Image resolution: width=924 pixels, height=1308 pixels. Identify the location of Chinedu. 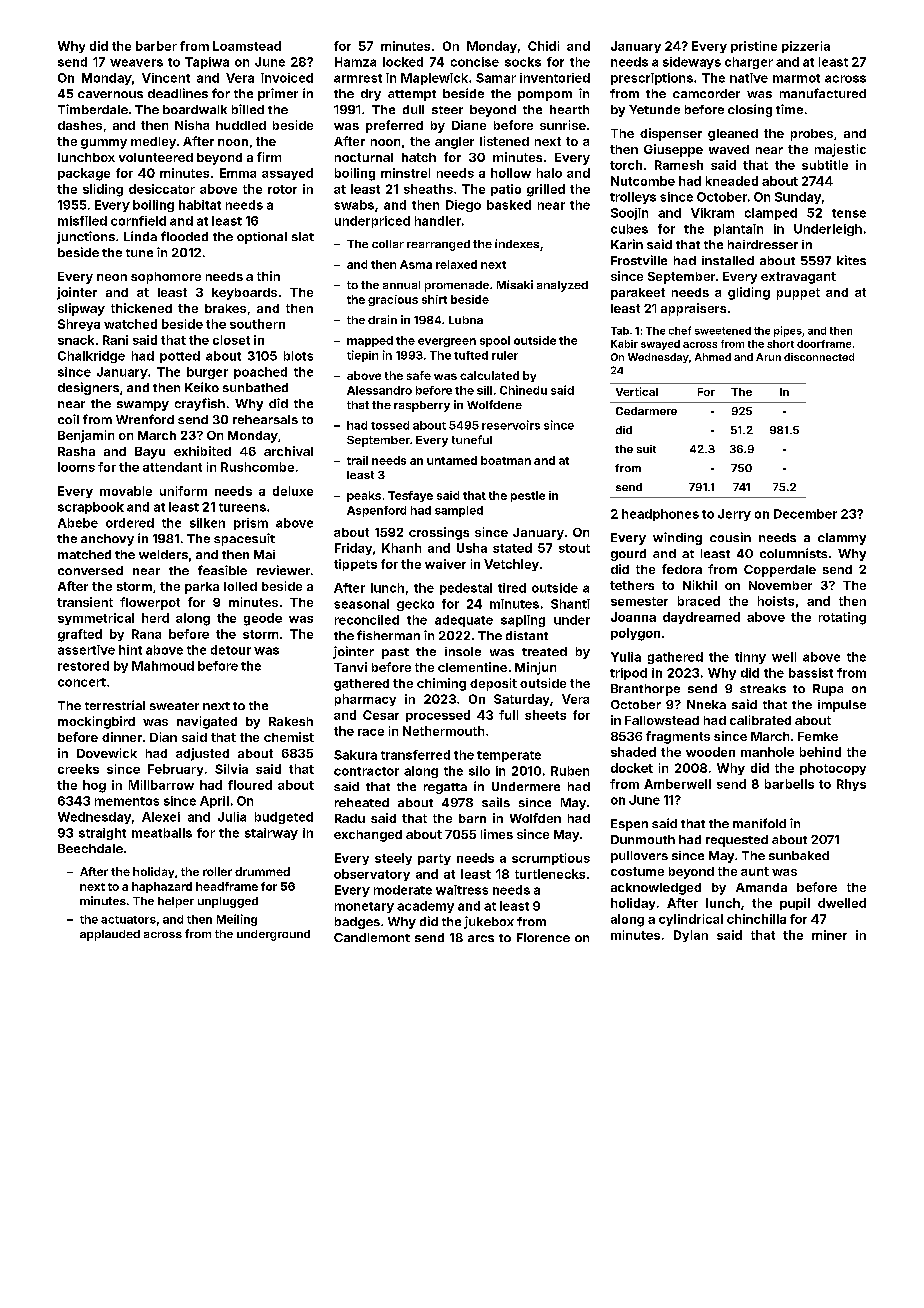
(523, 390).
